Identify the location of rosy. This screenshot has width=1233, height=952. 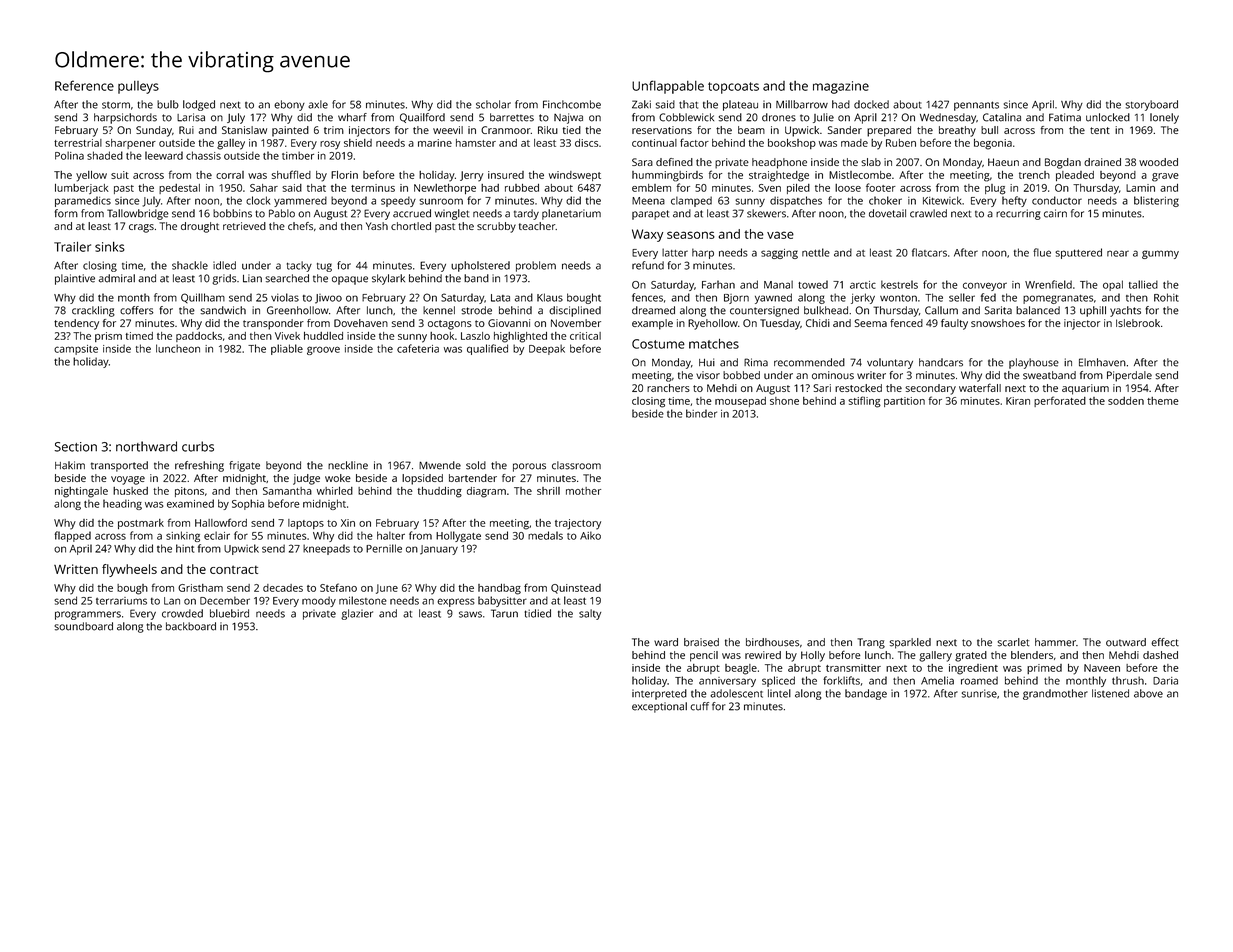
(330, 145).
